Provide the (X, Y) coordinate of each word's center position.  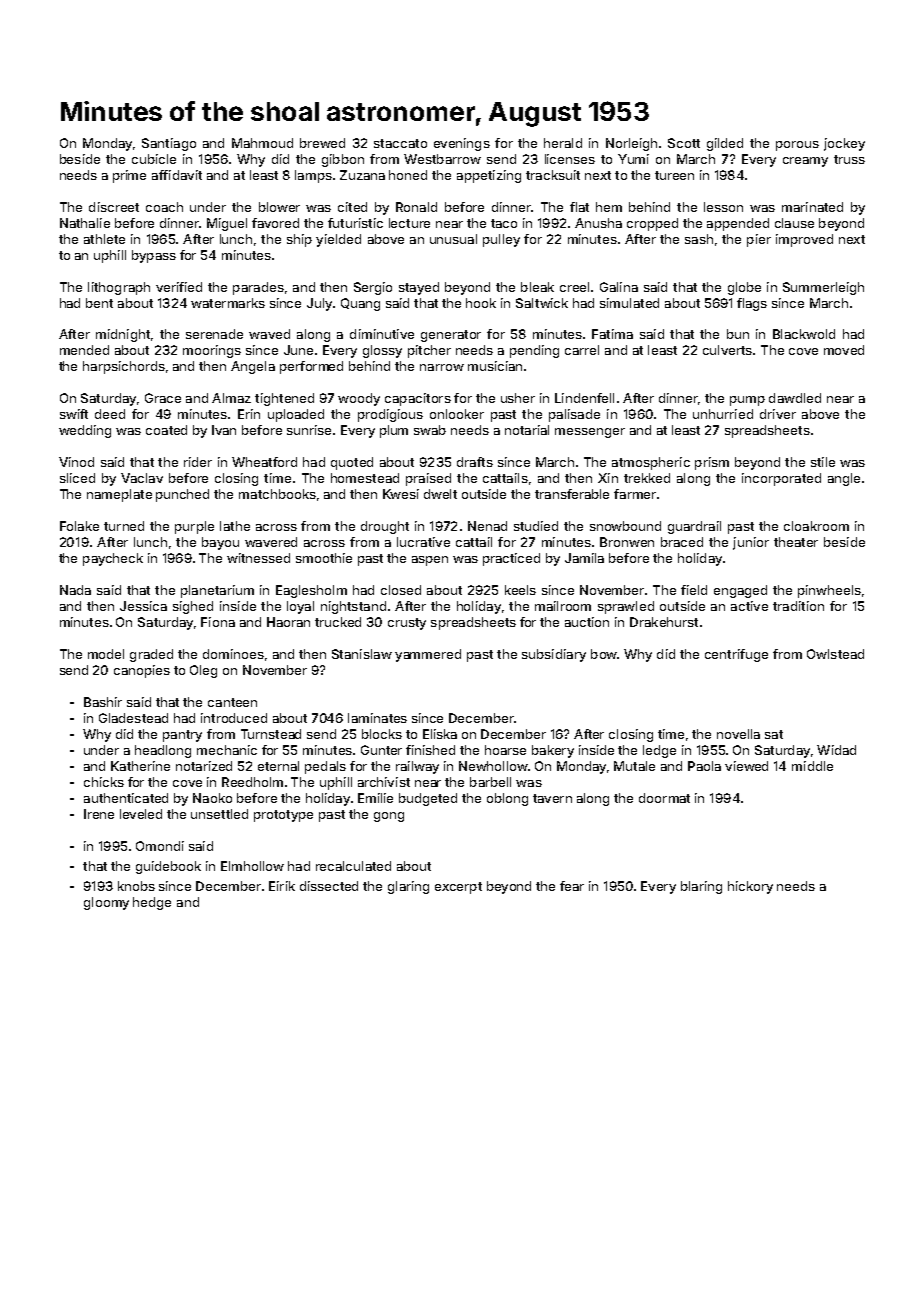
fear (572, 886)
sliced (77, 478)
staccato (400, 143)
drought (385, 527)
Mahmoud (262, 143)
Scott (684, 143)
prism (712, 463)
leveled (141, 814)
